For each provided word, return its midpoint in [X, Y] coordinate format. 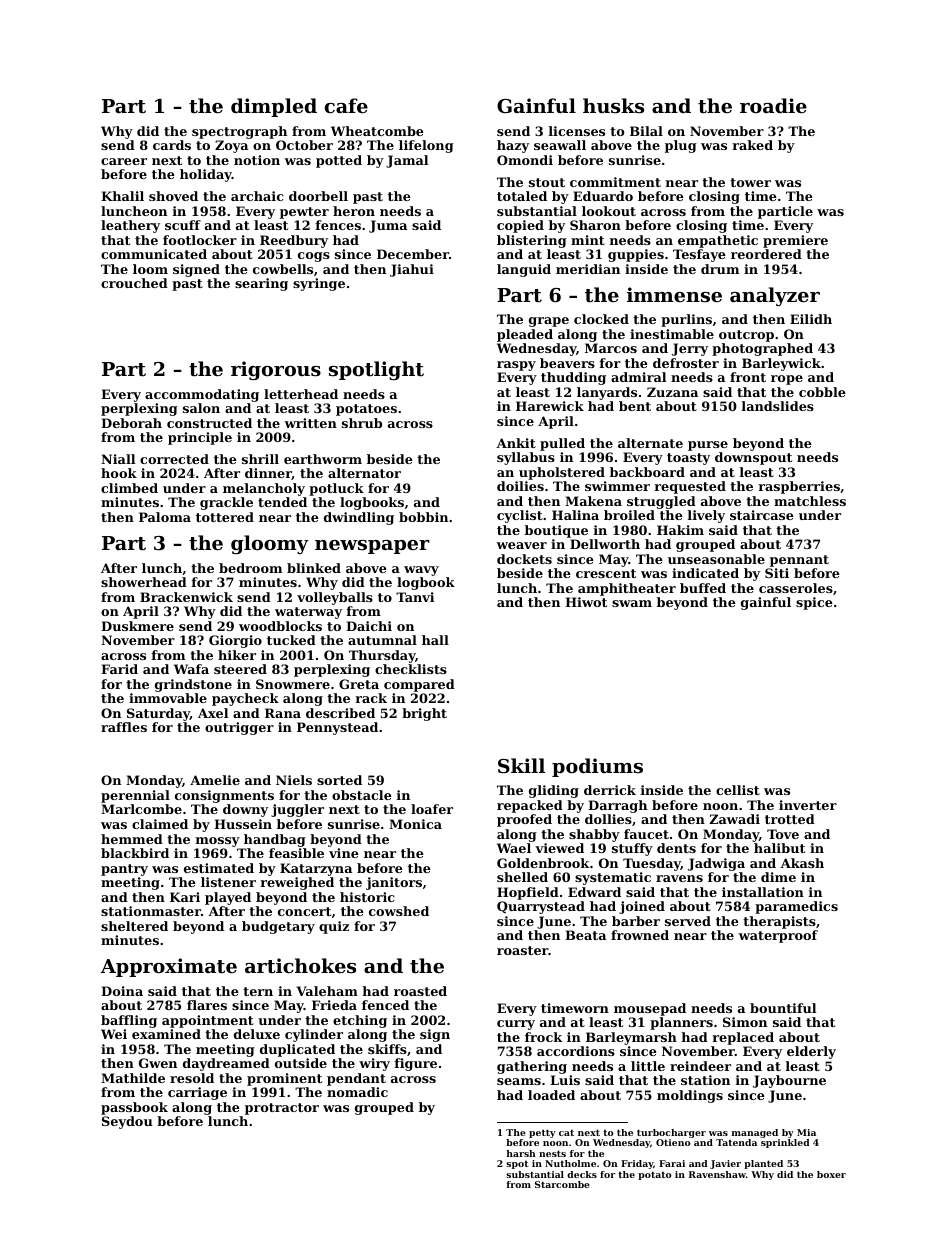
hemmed [132, 839]
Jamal [407, 161]
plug [681, 146]
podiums [597, 767]
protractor [282, 1109]
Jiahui [412, 270]
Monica [415, 824]
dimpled [274, 107]
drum [720, 269]
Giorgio [235, 641]
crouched [134, 283]
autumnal [382, 640]
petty [542, 1133]
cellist [738, 790]
